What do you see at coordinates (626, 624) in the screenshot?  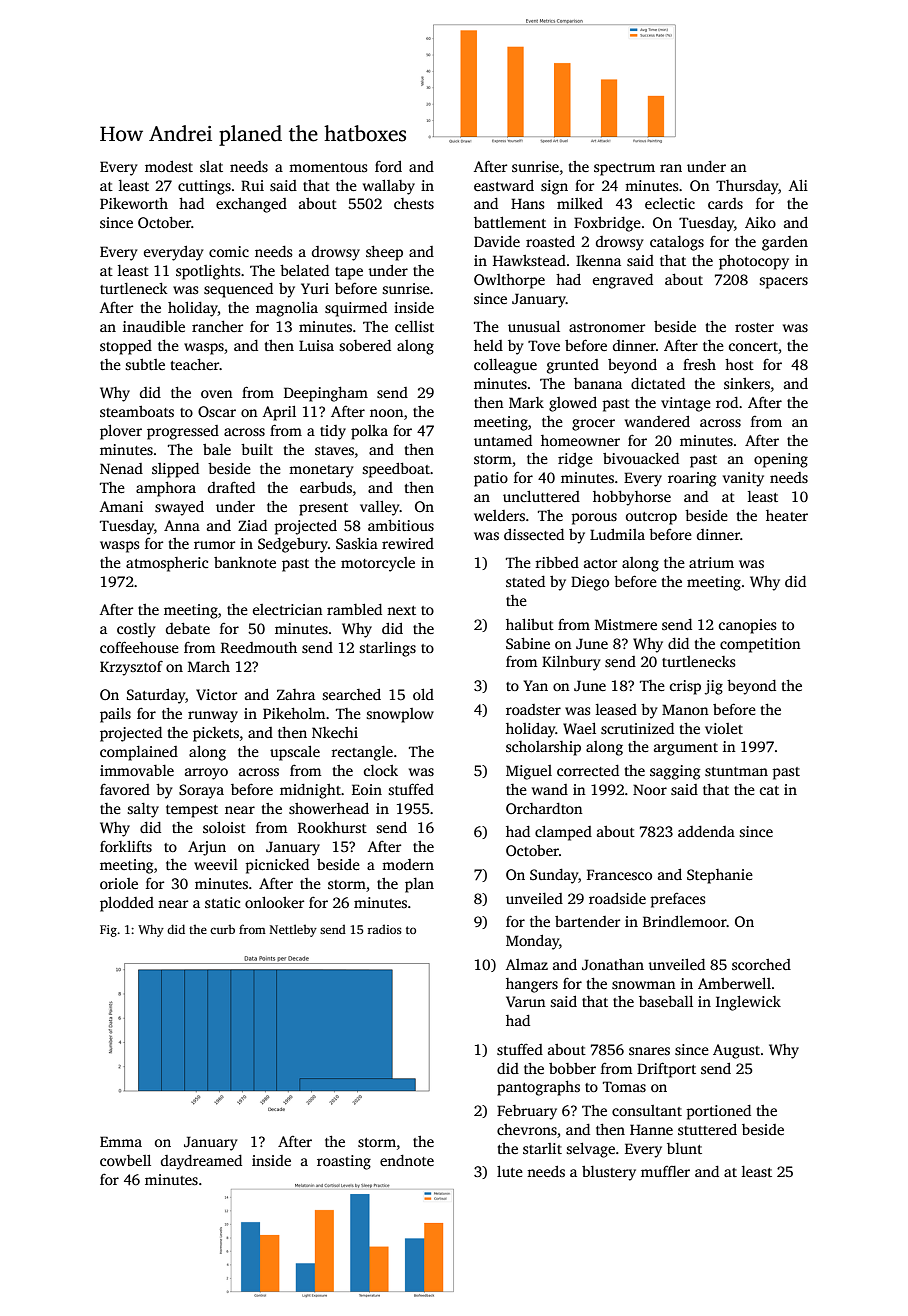 I see `Mistmere` at bounding box center [626, 624].
